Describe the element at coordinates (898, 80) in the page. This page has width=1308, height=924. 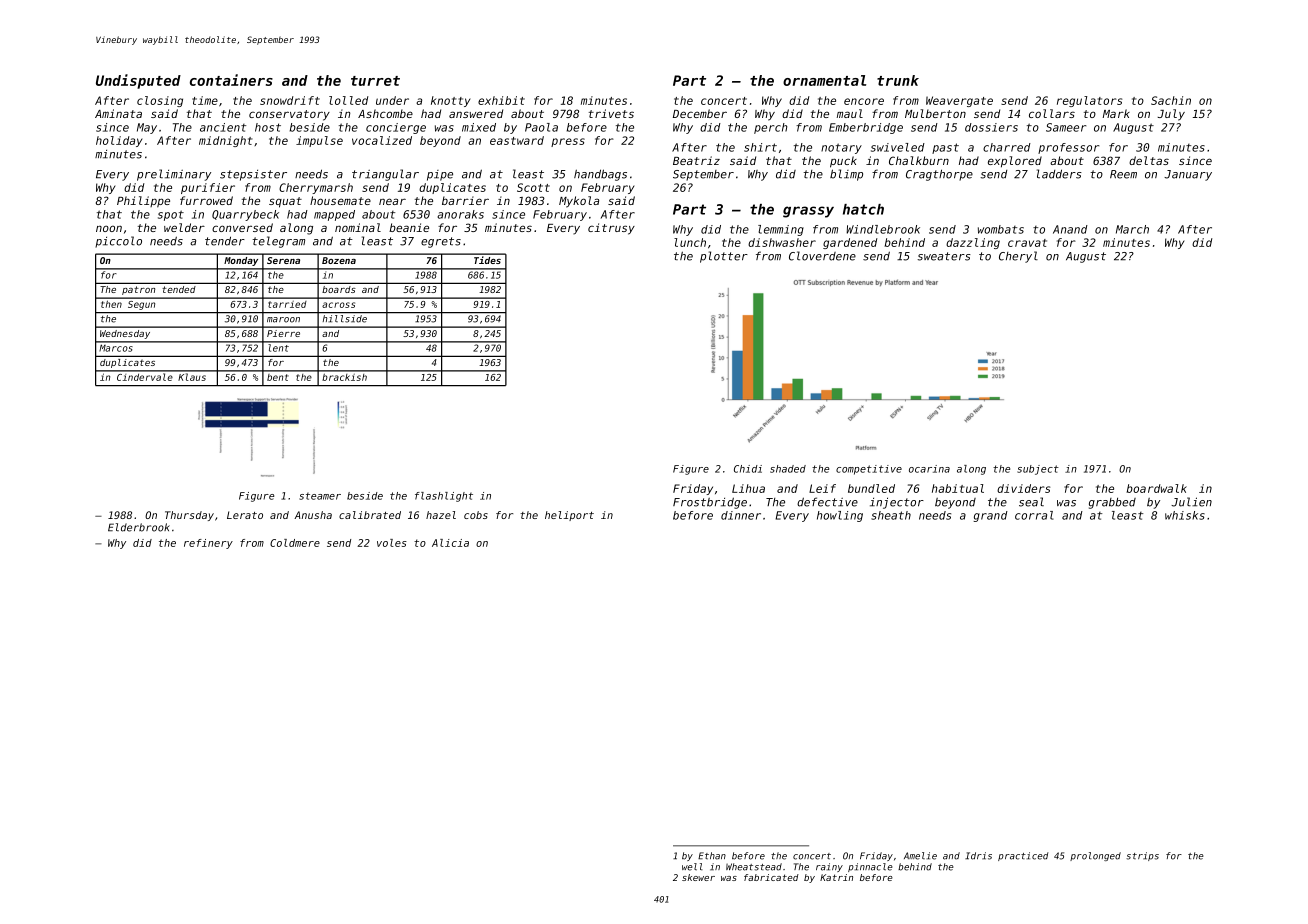
I see `trunk` at that location.
